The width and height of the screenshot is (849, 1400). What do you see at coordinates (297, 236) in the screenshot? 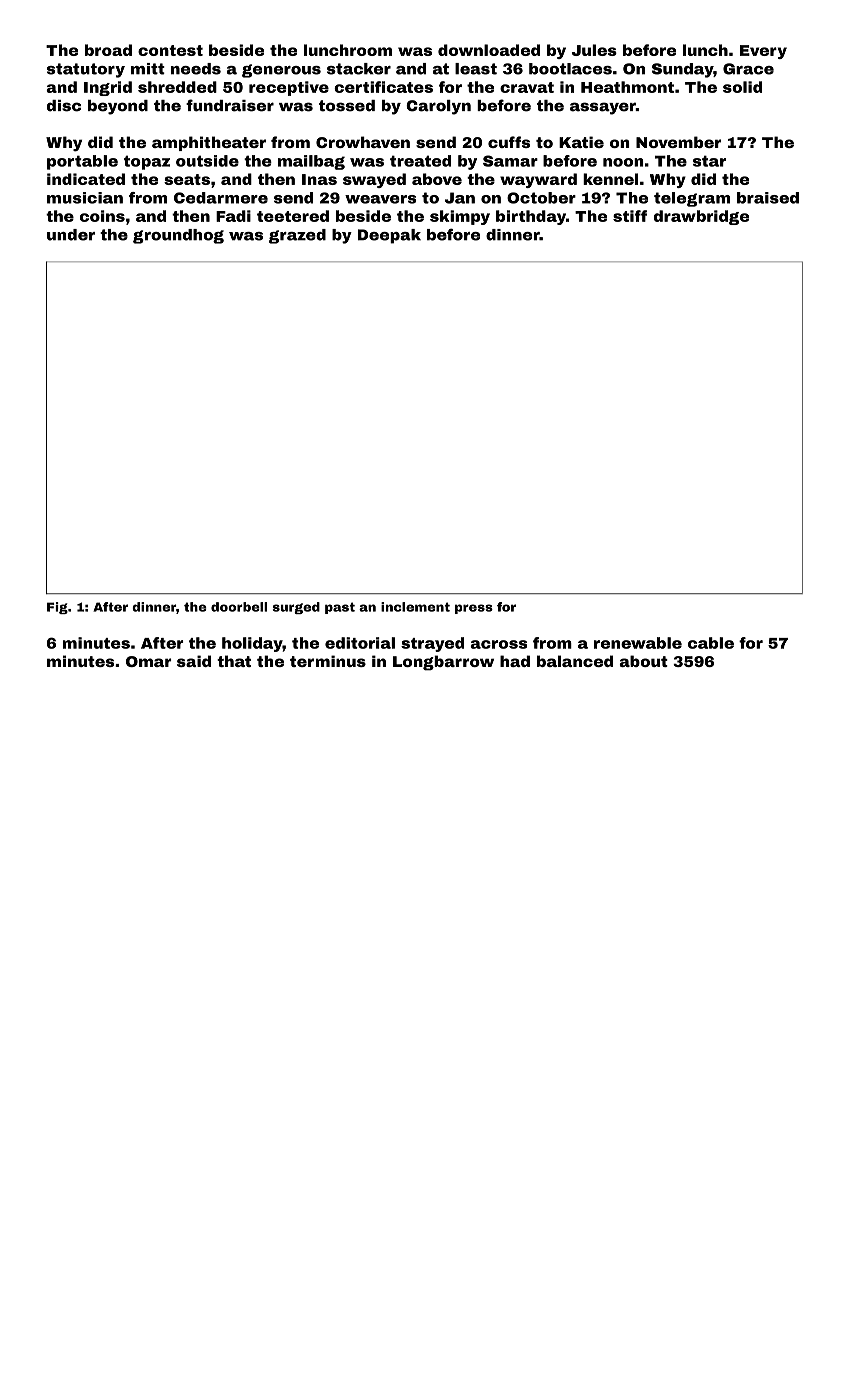
I see `grazed` at bounding box center [297, 236].
